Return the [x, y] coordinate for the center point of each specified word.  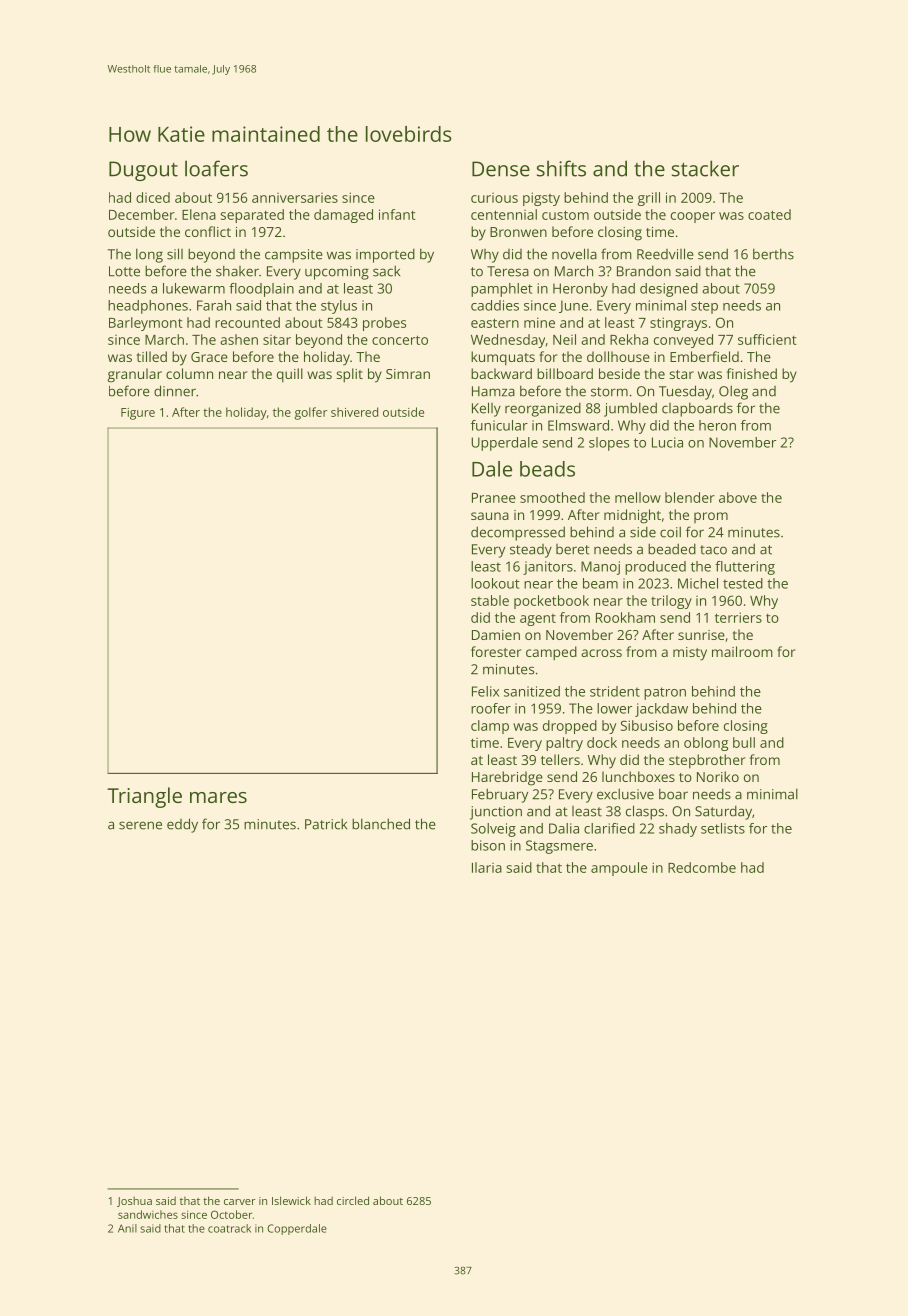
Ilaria [487, 867]
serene [140, 825]
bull [744, 742]
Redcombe [702, 867]
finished [752, 373]
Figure [138, 414]
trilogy [671, 602]
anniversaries [295, 198]
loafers [216, 168]
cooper [693, 217]
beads [547, 469]
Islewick [291, 1200]
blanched [381, 824]
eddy [182, 825]
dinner [175, 391]
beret [573, 549]
